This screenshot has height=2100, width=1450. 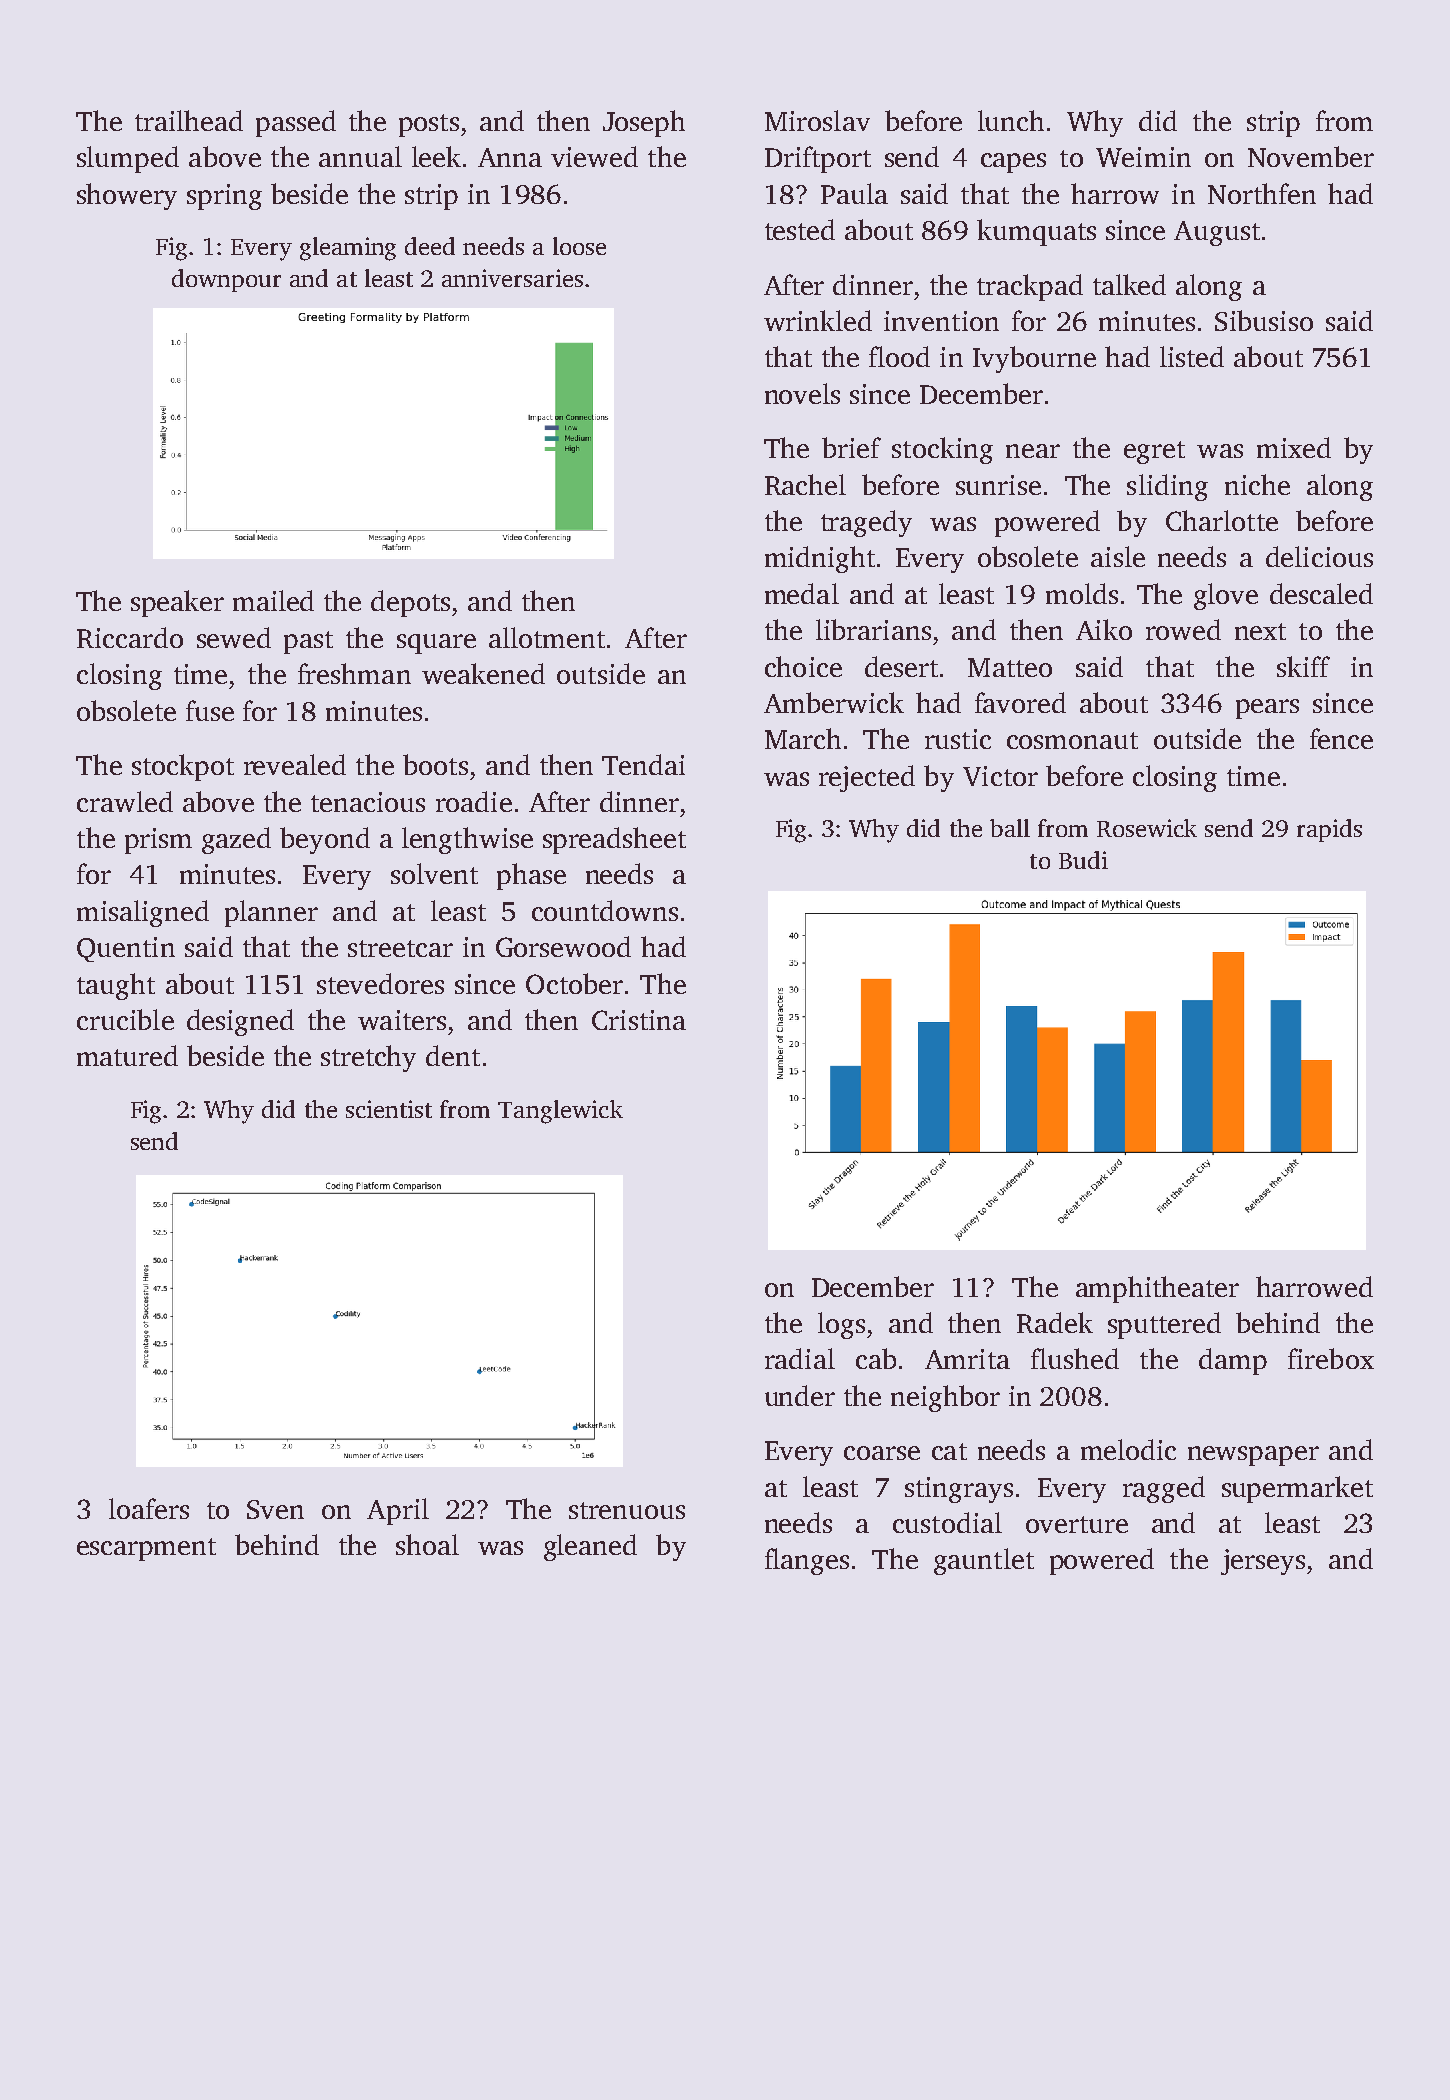 I want to click on Rachel, so click(x=805, y=484).
